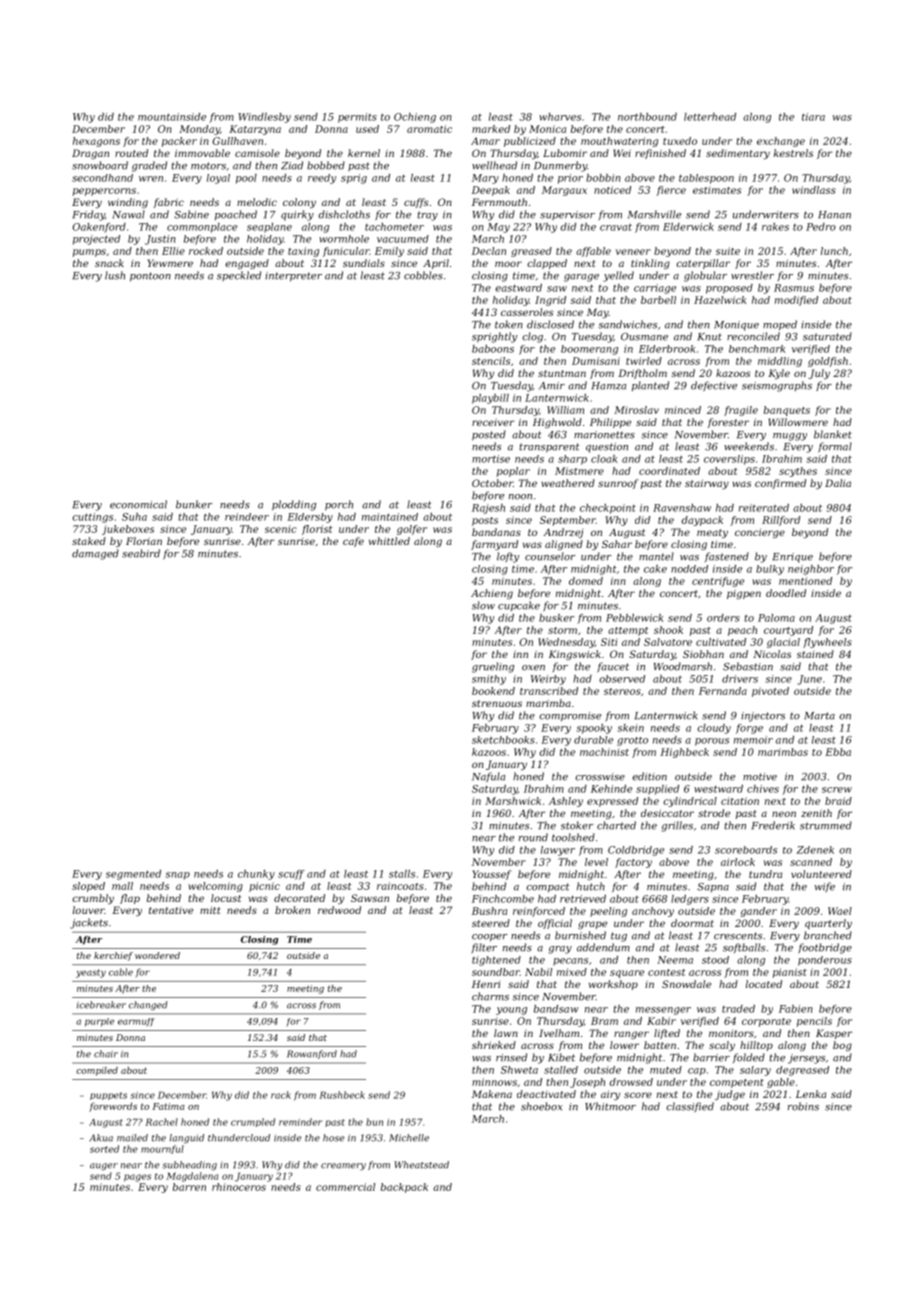 The image size is (924, 1308). I want to click on melodic, so click(257, 202).
